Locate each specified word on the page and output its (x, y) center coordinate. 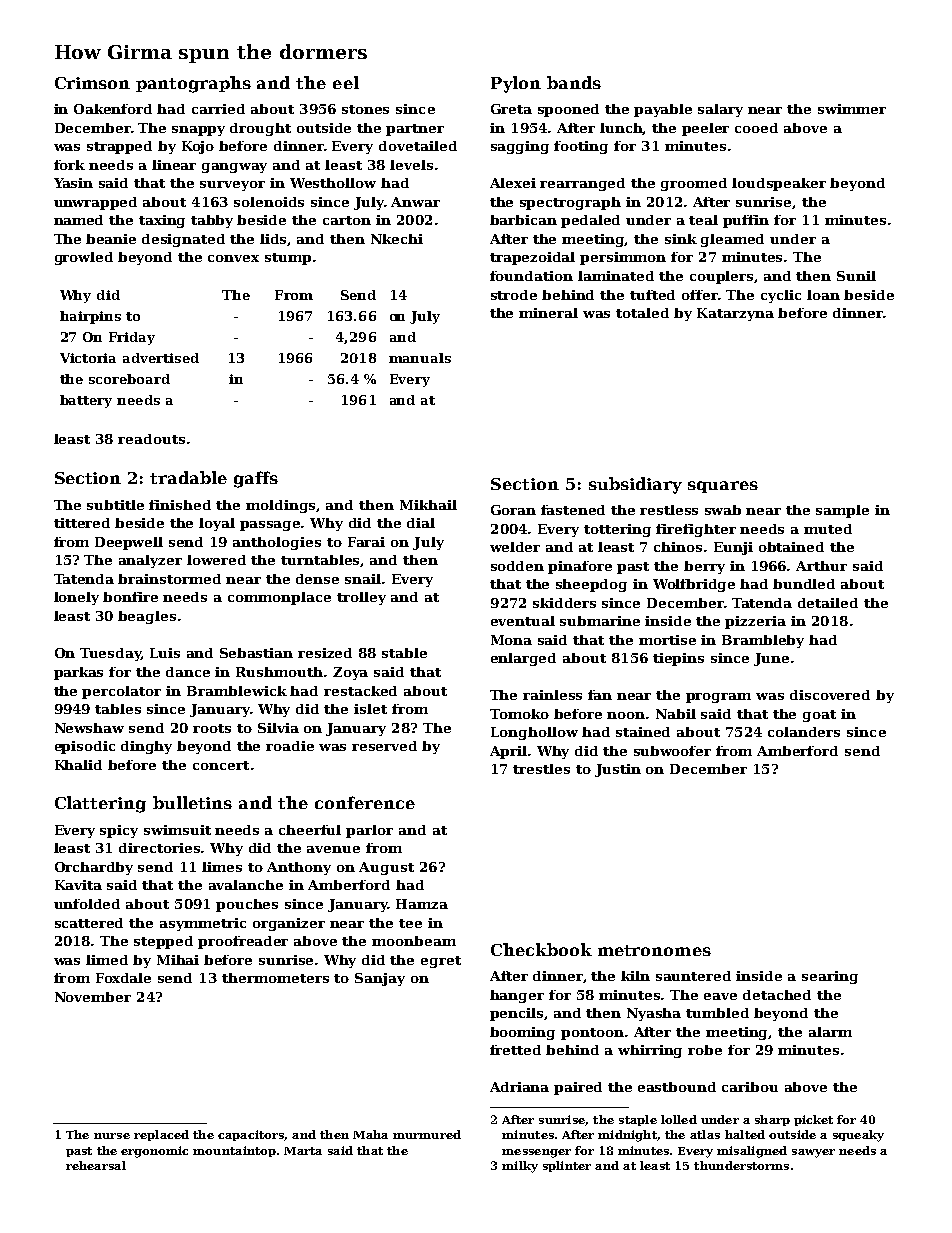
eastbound (677, 1087)
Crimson (92, 83)
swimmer (852, 109)
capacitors (251, 1135)
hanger (517, 996)
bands (574, 82)
